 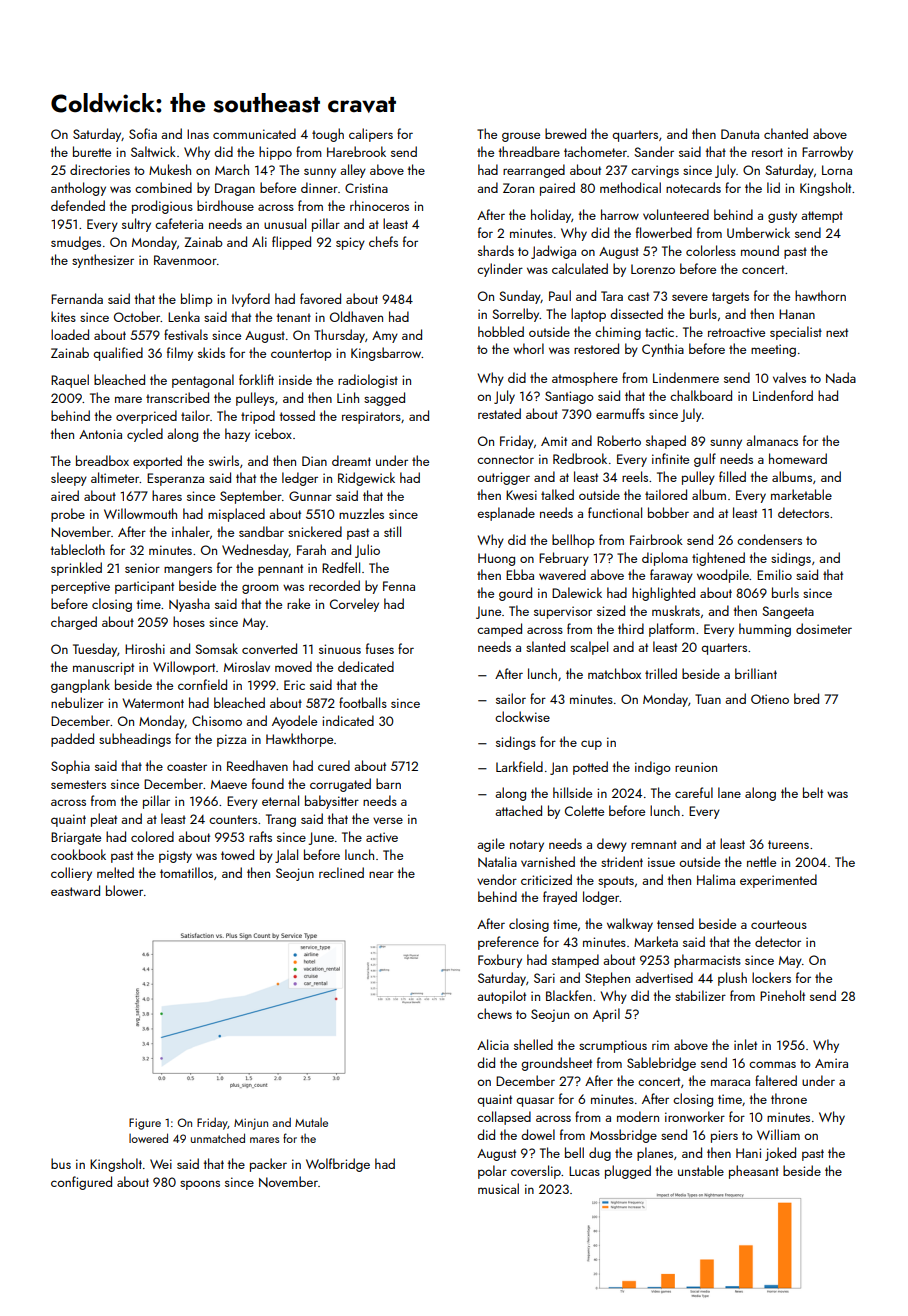 I want to click on calipers, so click(x=371, y=135).
